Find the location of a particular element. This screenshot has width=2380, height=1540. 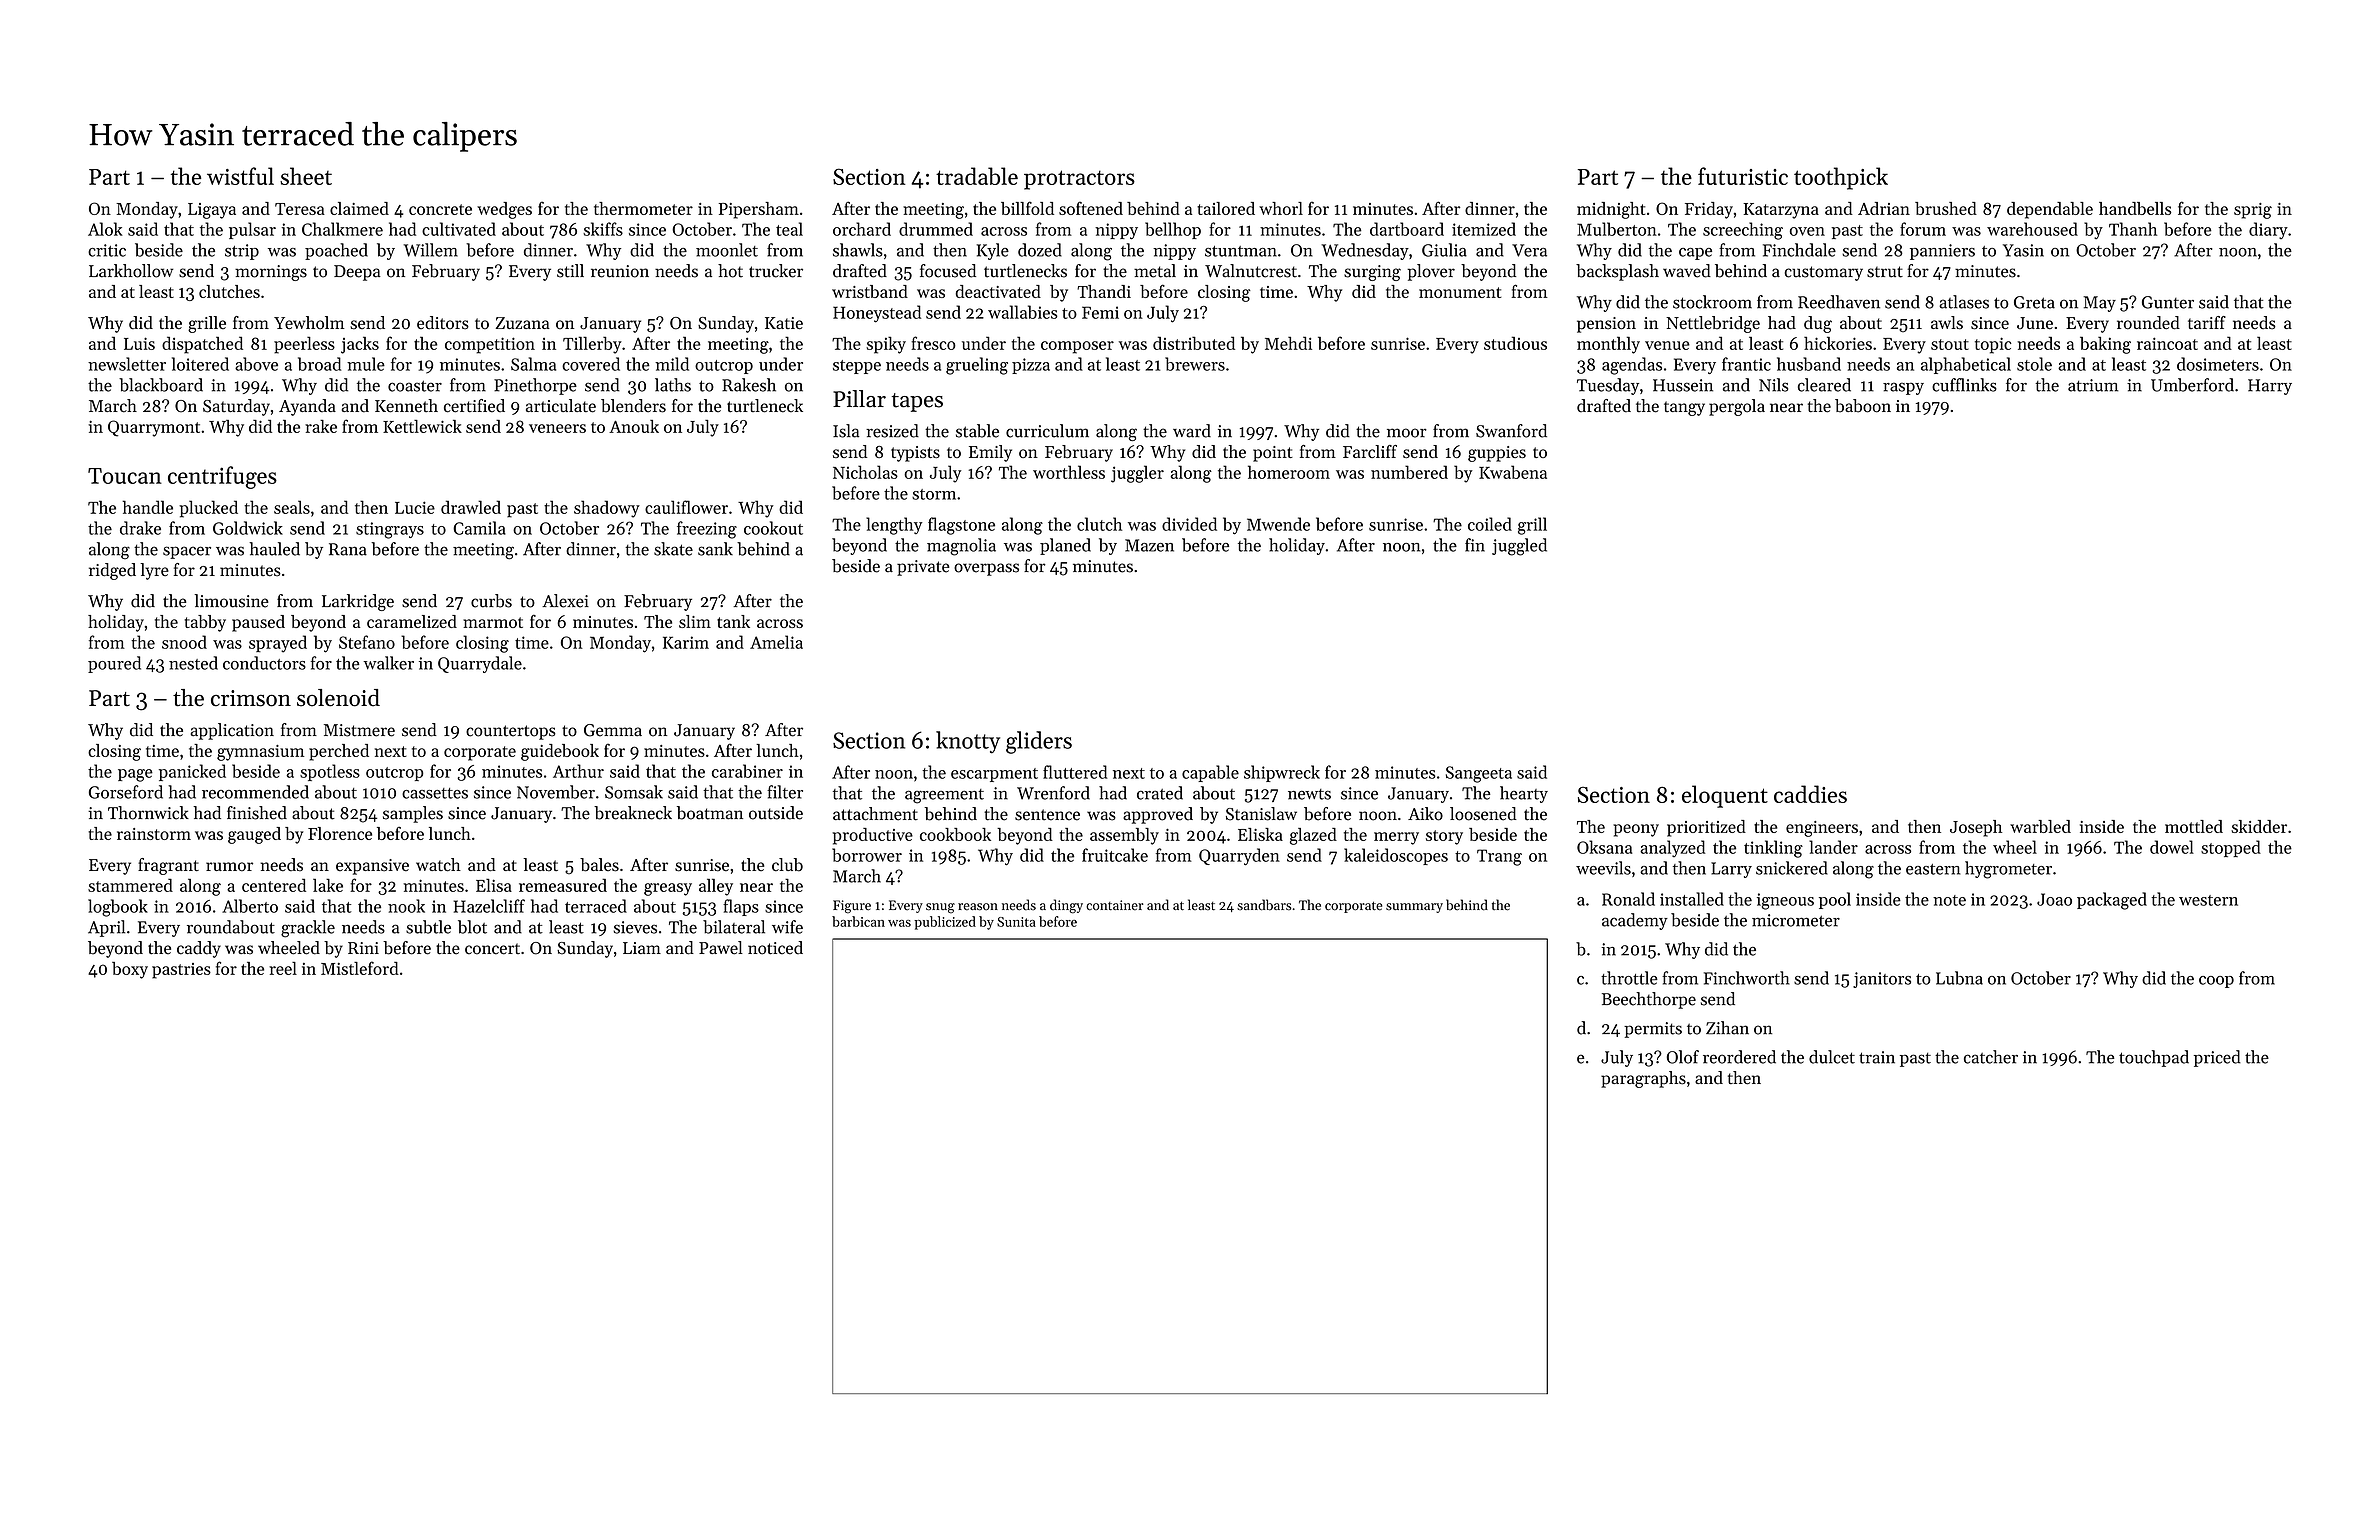

April is located at coordinates (106, 928).
